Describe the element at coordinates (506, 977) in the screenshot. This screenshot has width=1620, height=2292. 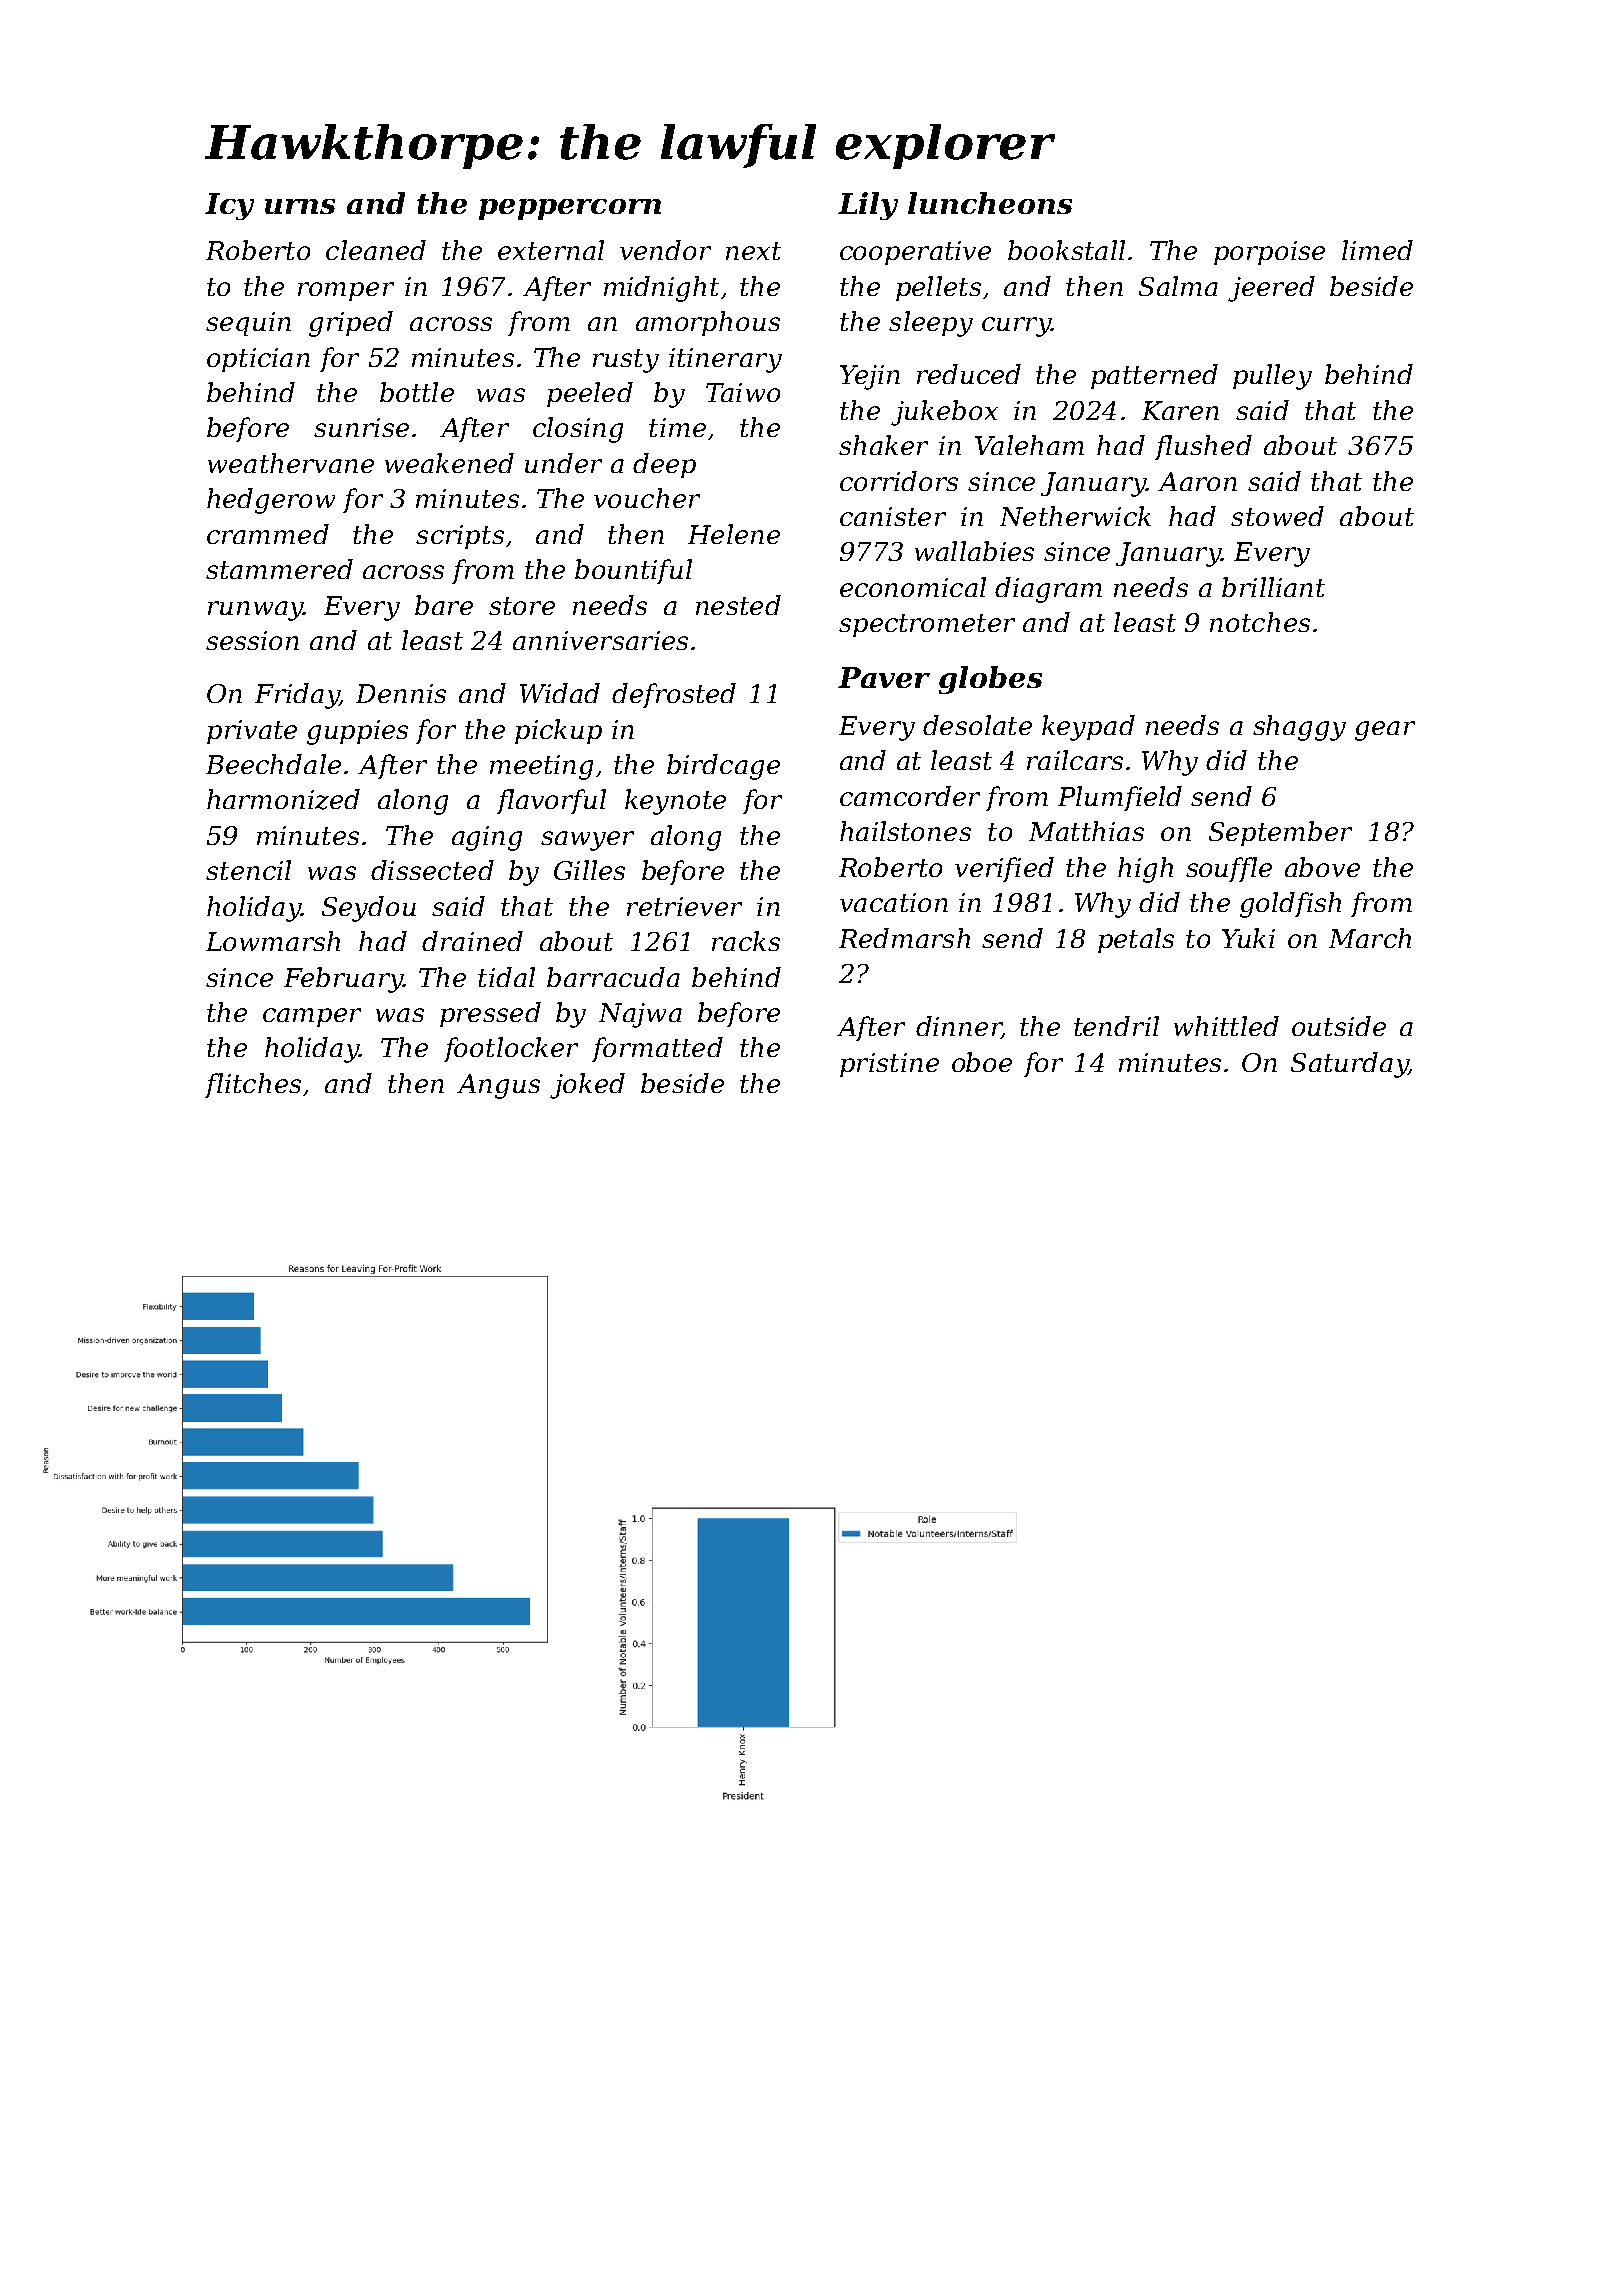
I see `tidal` at that location.
